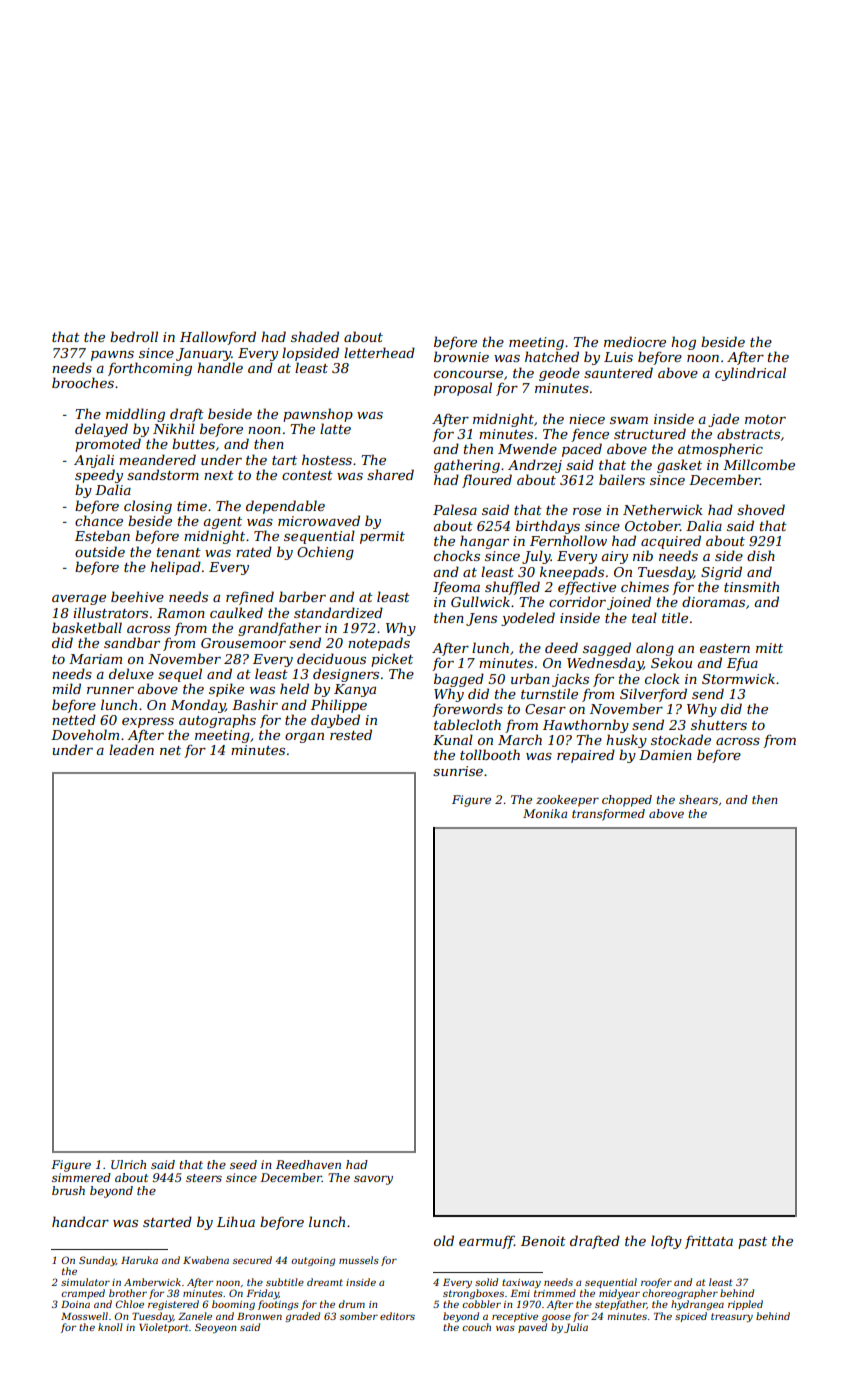  I want to click on shared, so click(390, 474).
